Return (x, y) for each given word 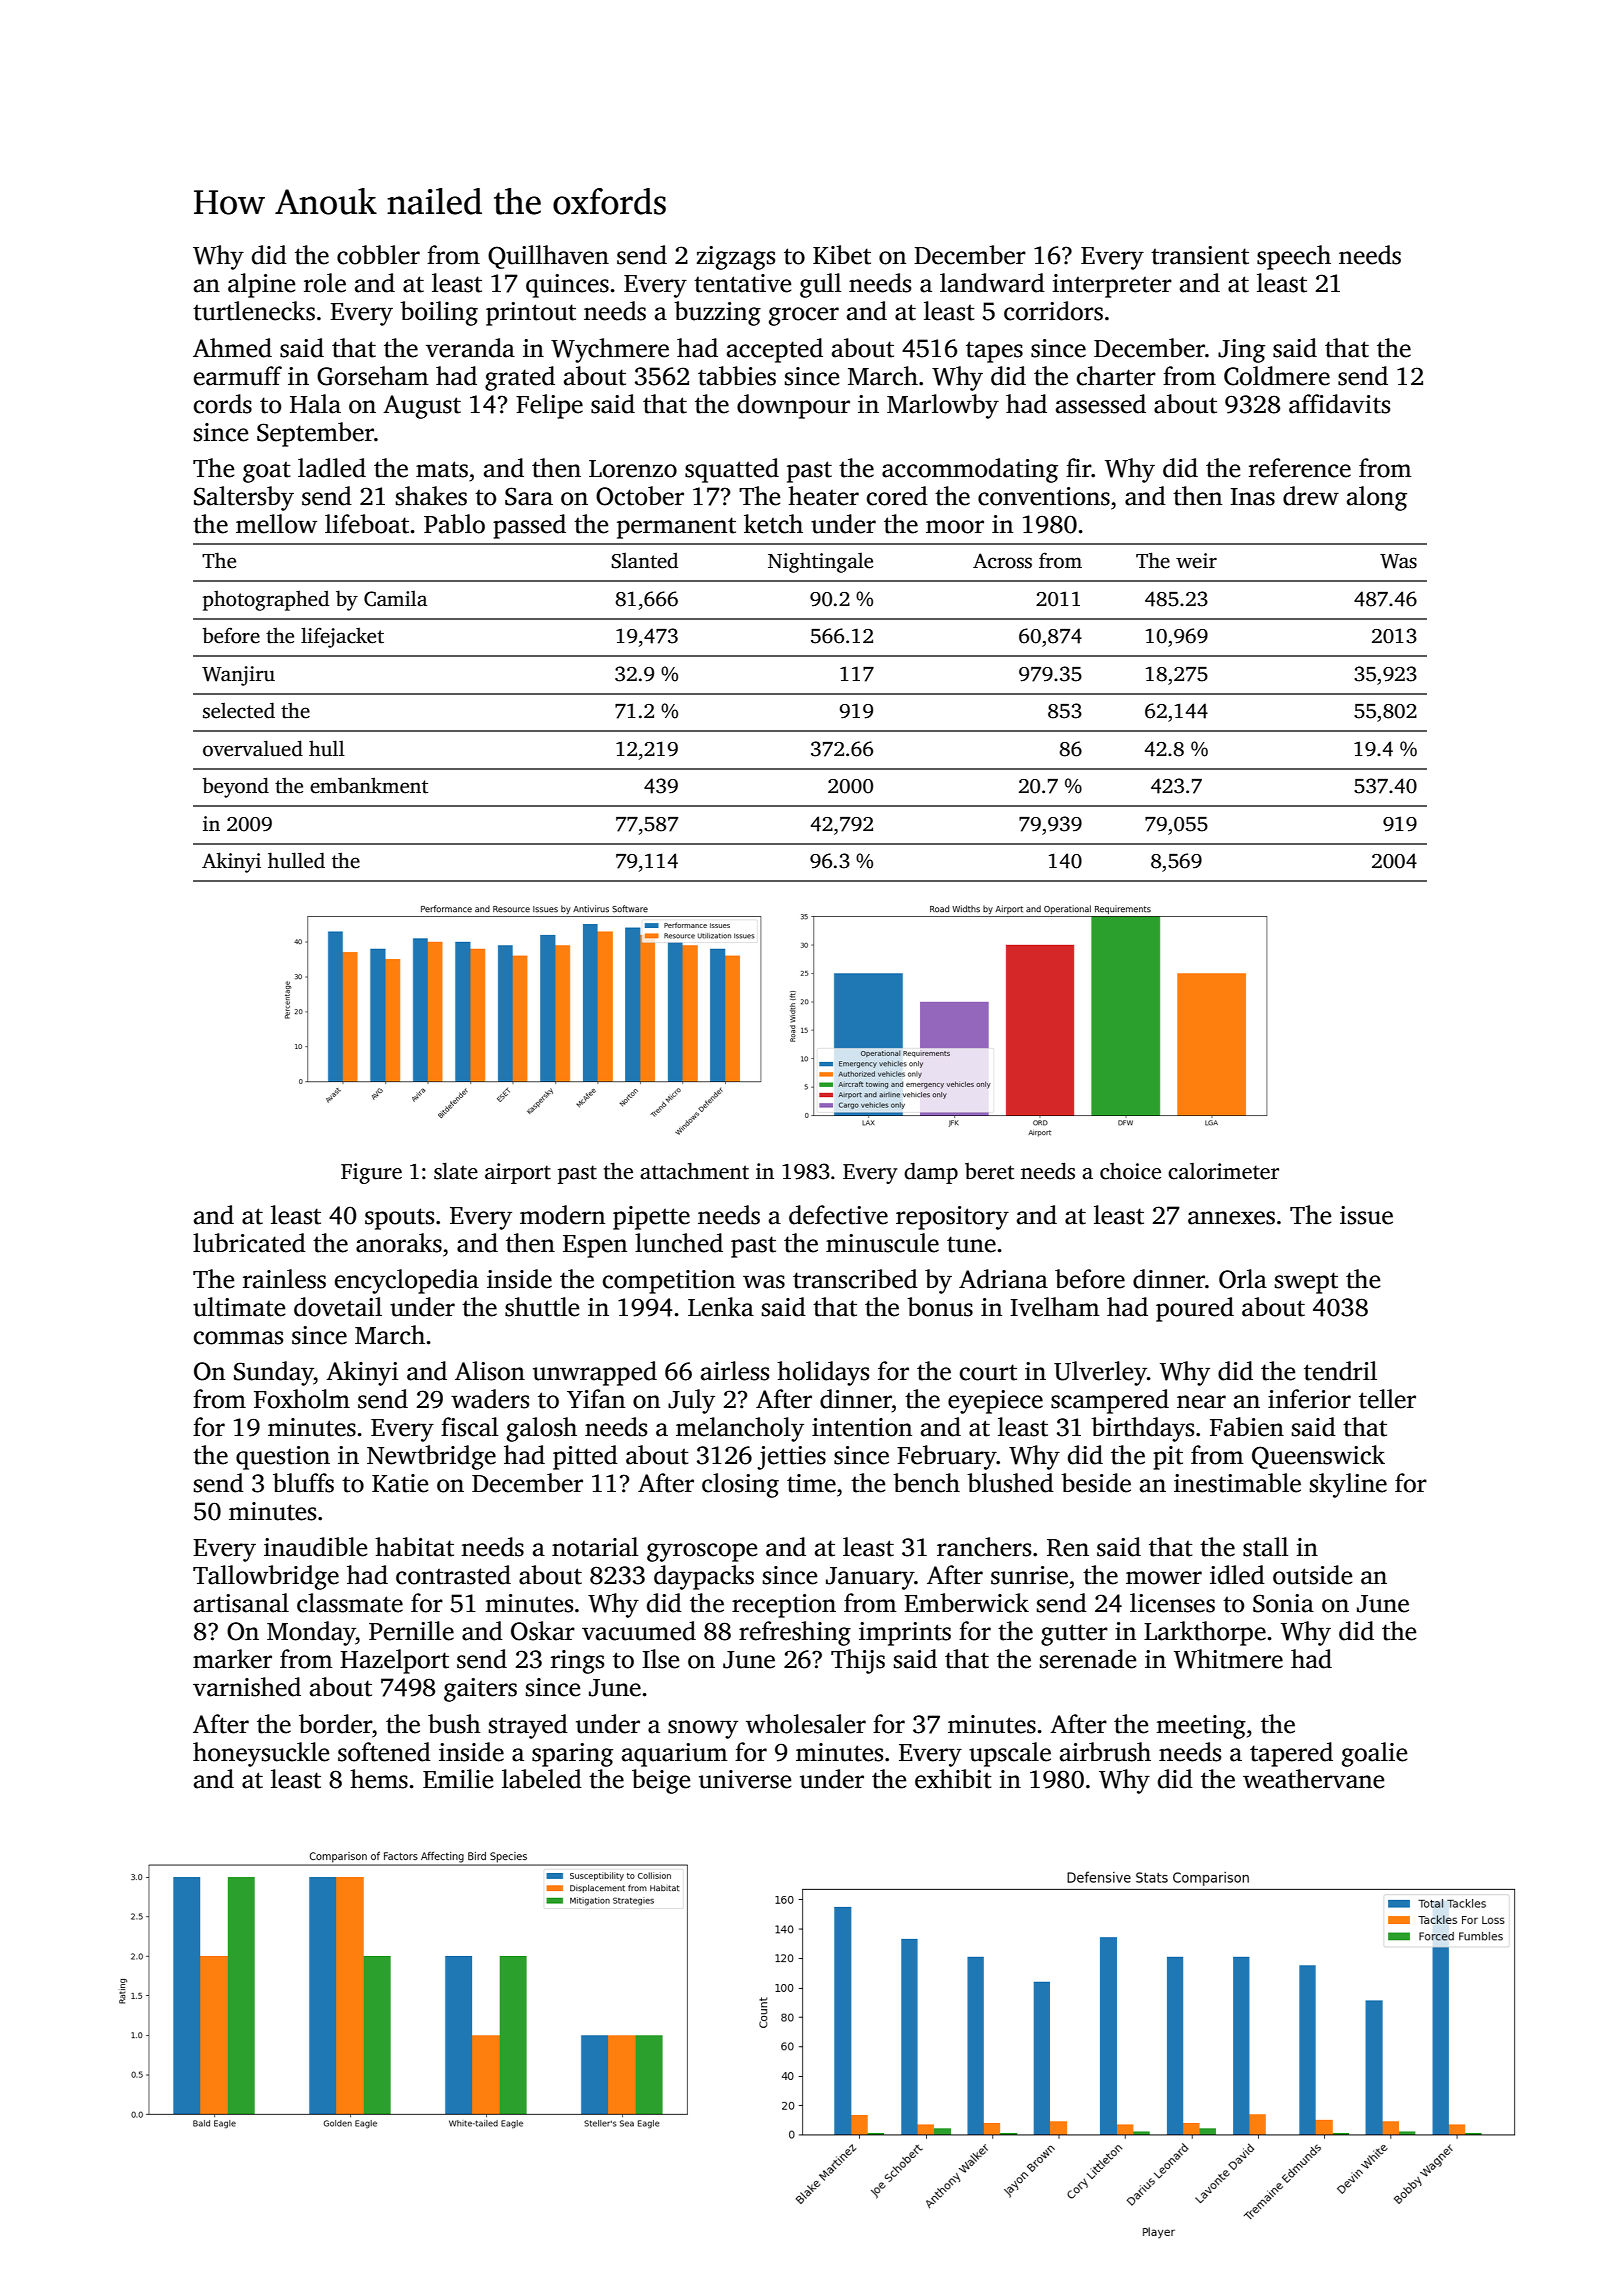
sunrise (1029, 1575)
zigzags (736, 258)
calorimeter (1223, 1171)
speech (1294, 257)
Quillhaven (548, 257)
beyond (235, 787)
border (335, 1724)
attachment (694, 1171)
